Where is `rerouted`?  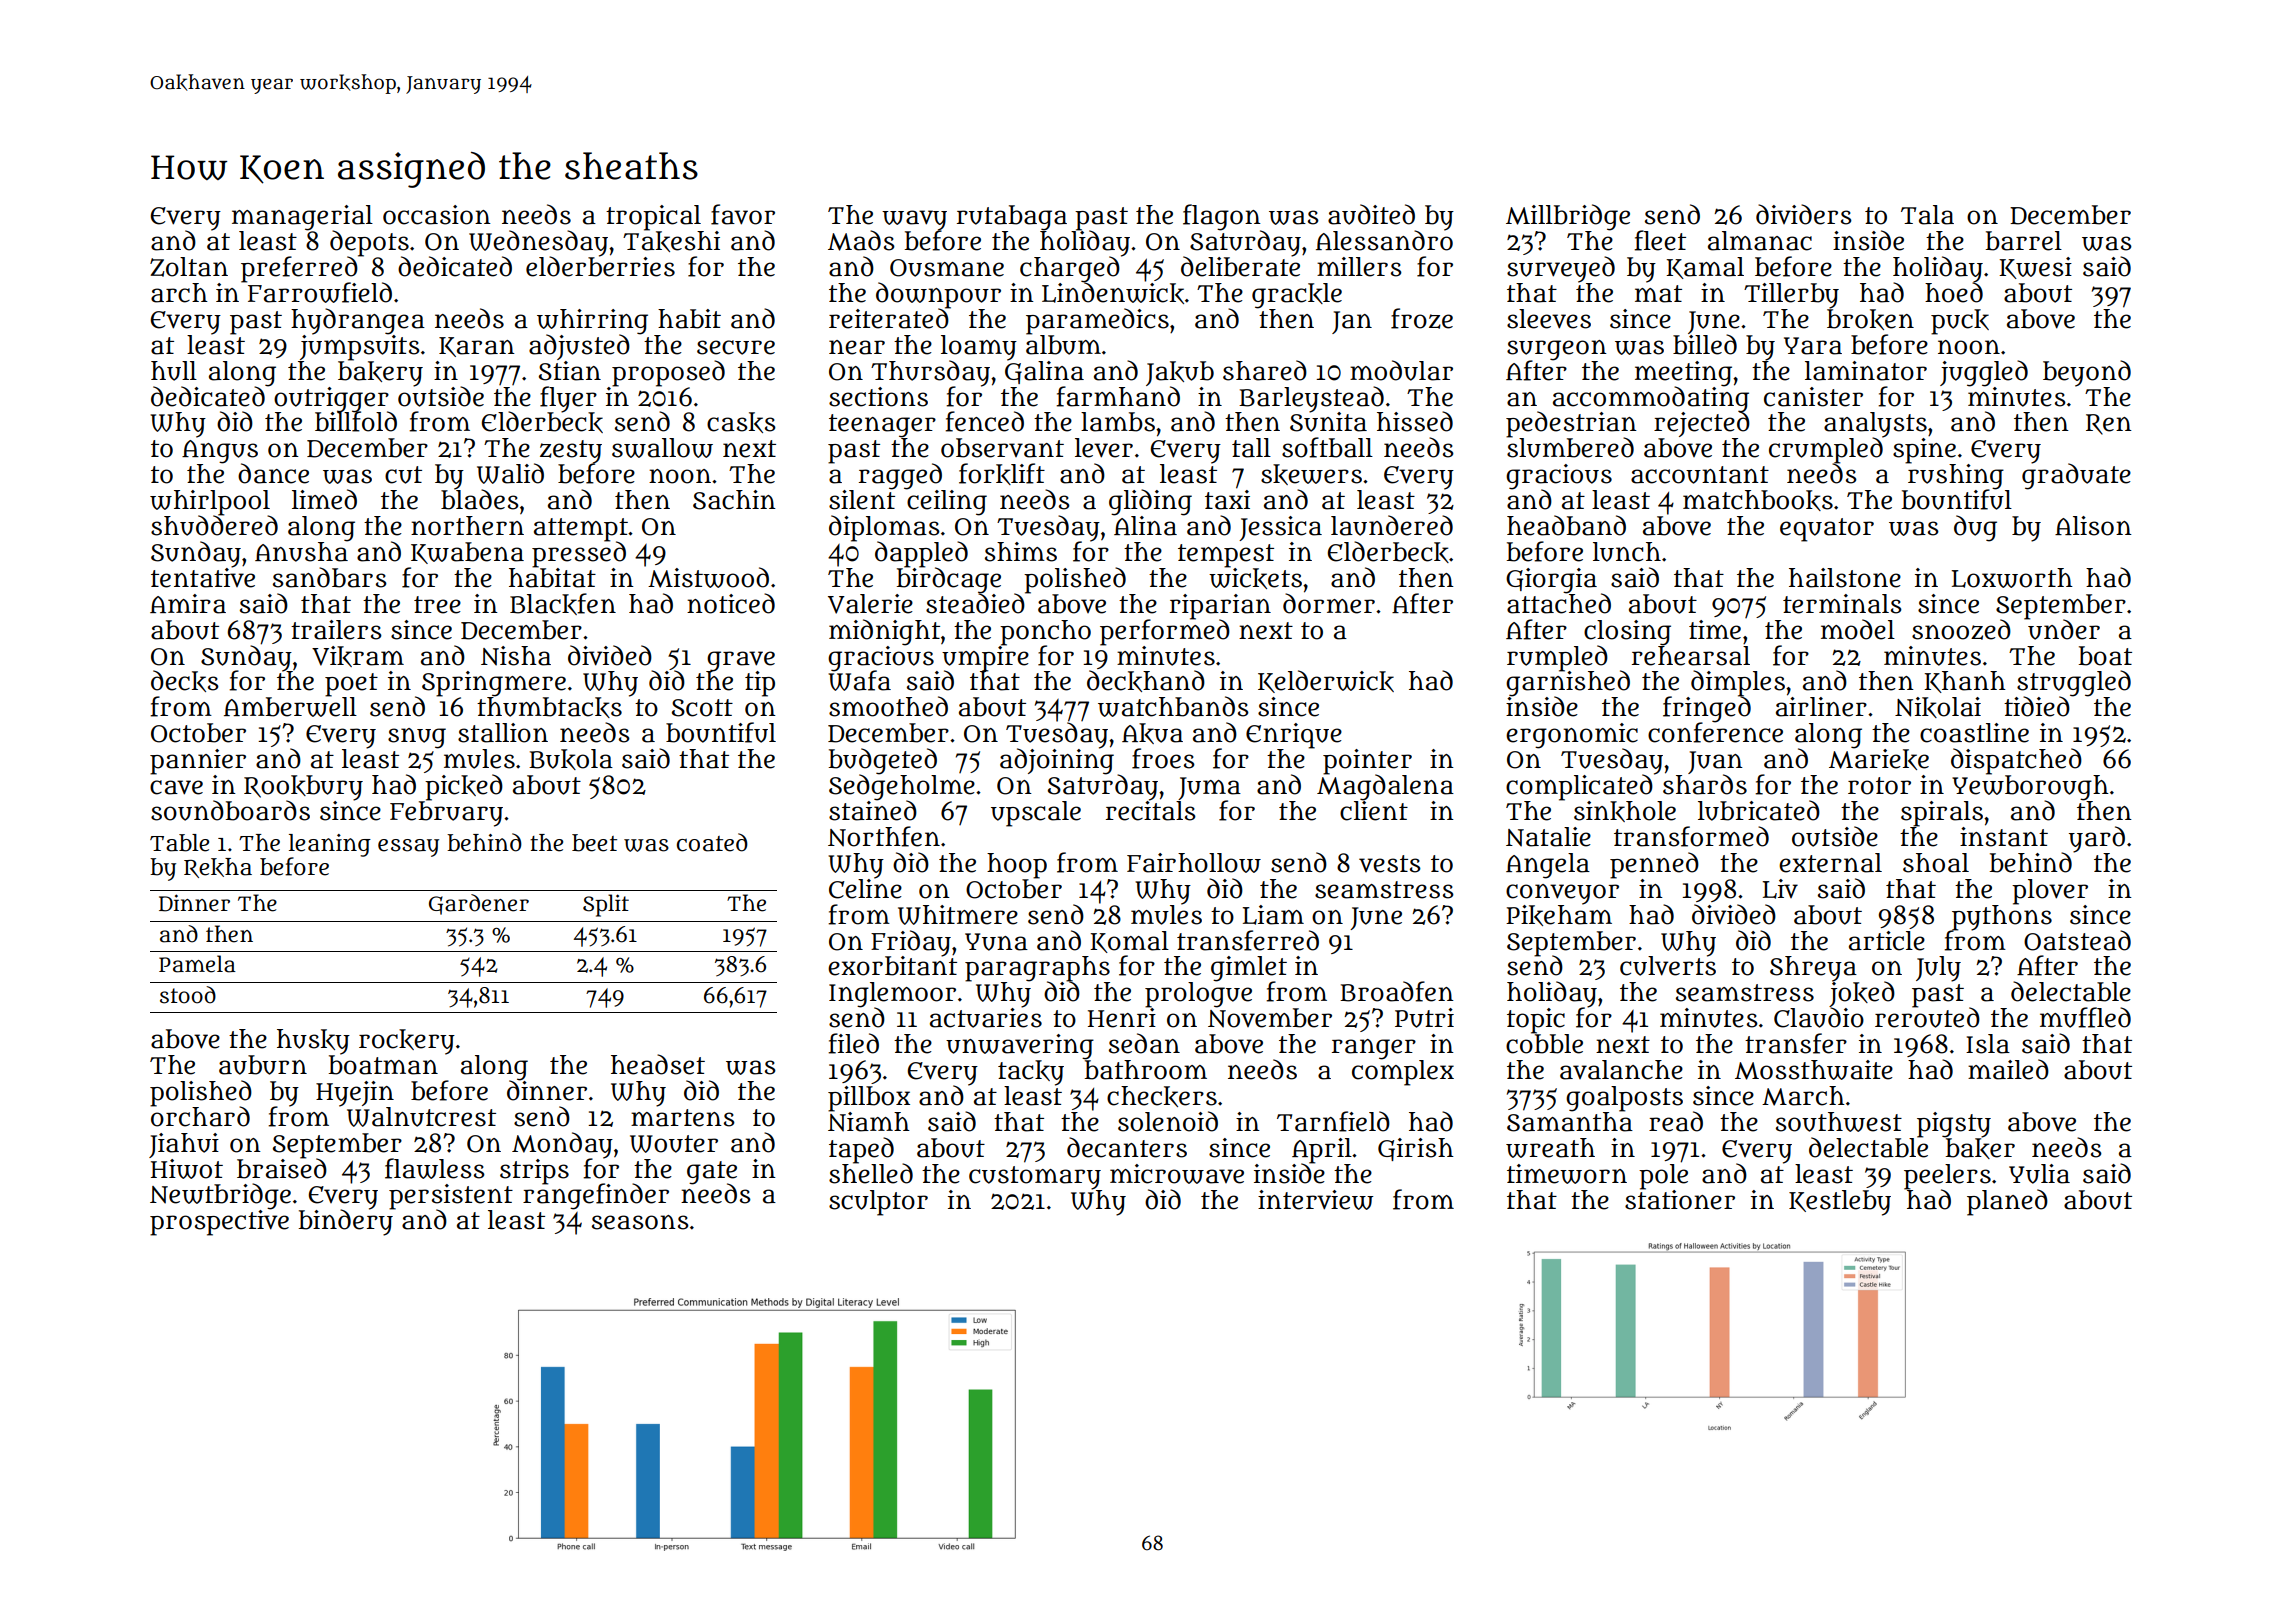 rerouted is located at coordinates (1927, 1017).
